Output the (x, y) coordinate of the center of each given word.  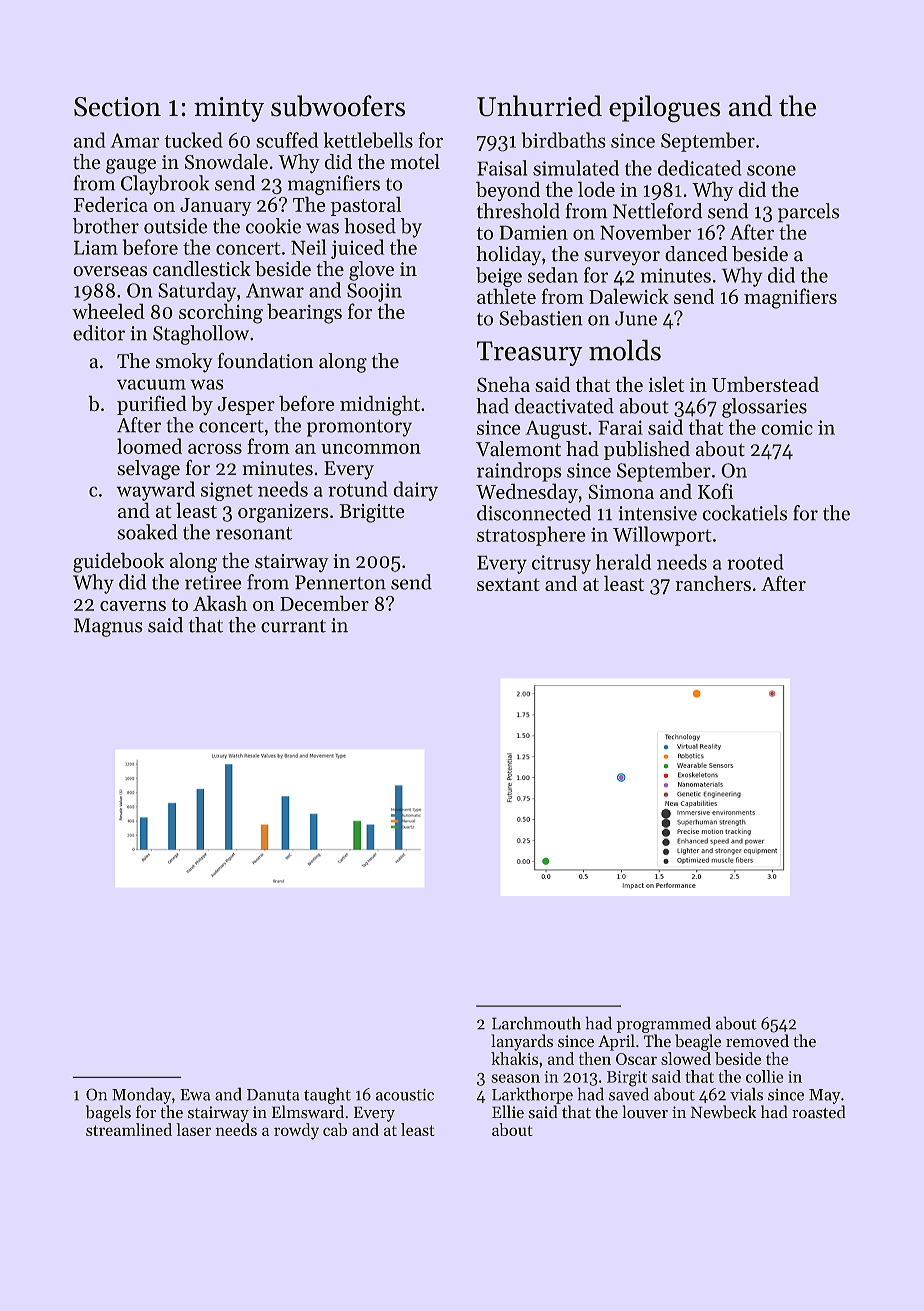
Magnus (108, 627)
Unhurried (539, 106)
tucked (193, 140)
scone (771, 170)
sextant (508, 584)
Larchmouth (536, 1023)
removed (757, 1041)
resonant (254, 533)
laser (193, 1129)
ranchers (713, 583)
